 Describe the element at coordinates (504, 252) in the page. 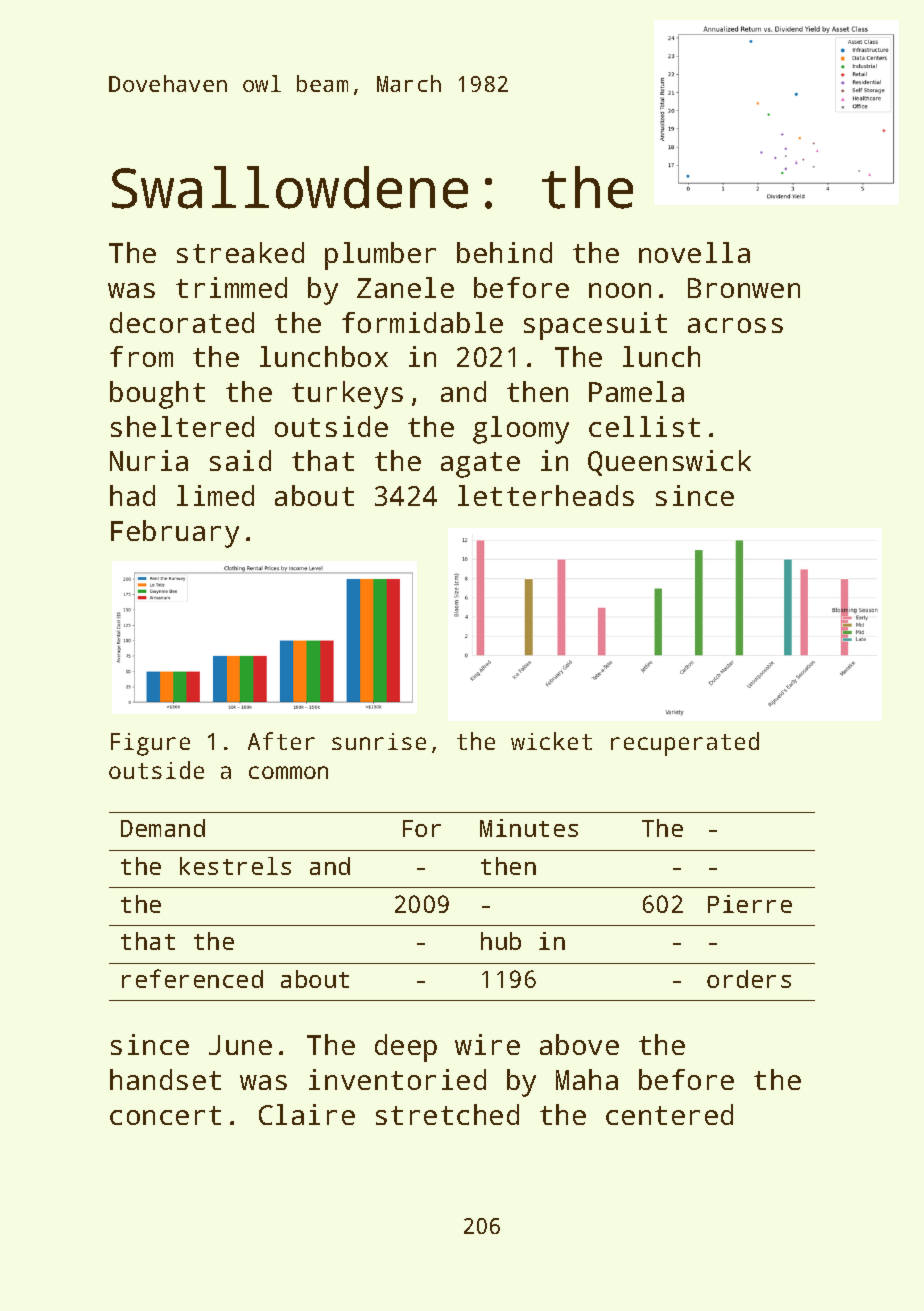

I see `behind` at that location.
